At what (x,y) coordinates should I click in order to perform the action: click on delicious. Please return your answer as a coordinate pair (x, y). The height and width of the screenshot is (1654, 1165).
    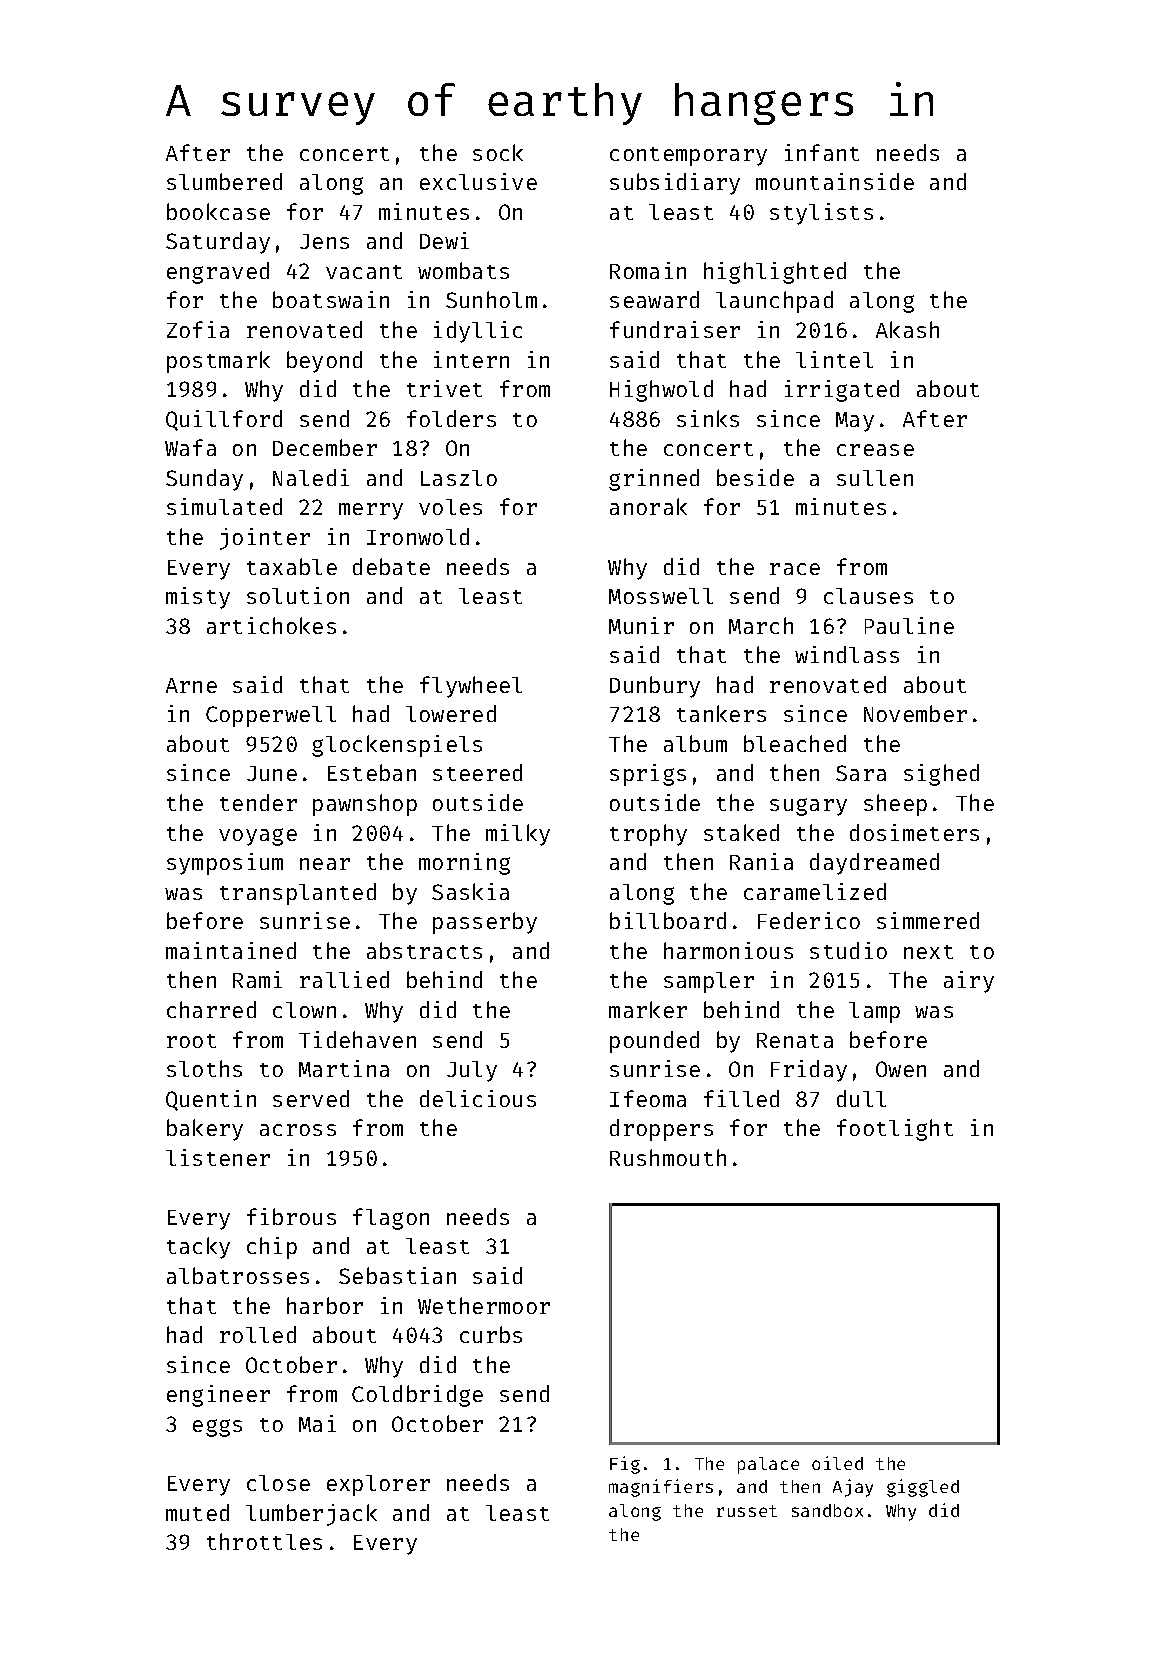
    Looking at the image, I should click on (478, 1098).
